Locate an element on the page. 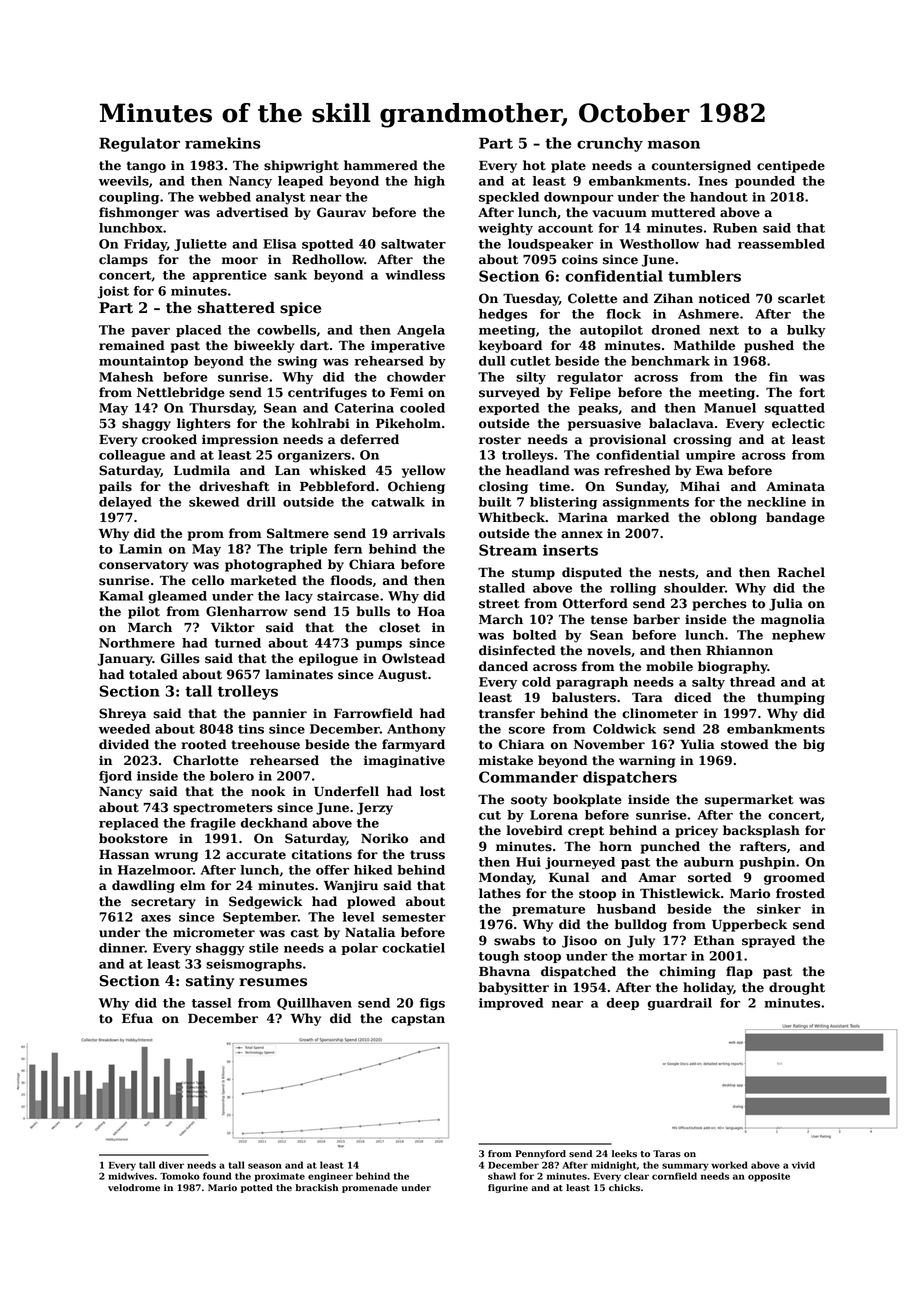  Rachel is located at coordinates (801, 572).
